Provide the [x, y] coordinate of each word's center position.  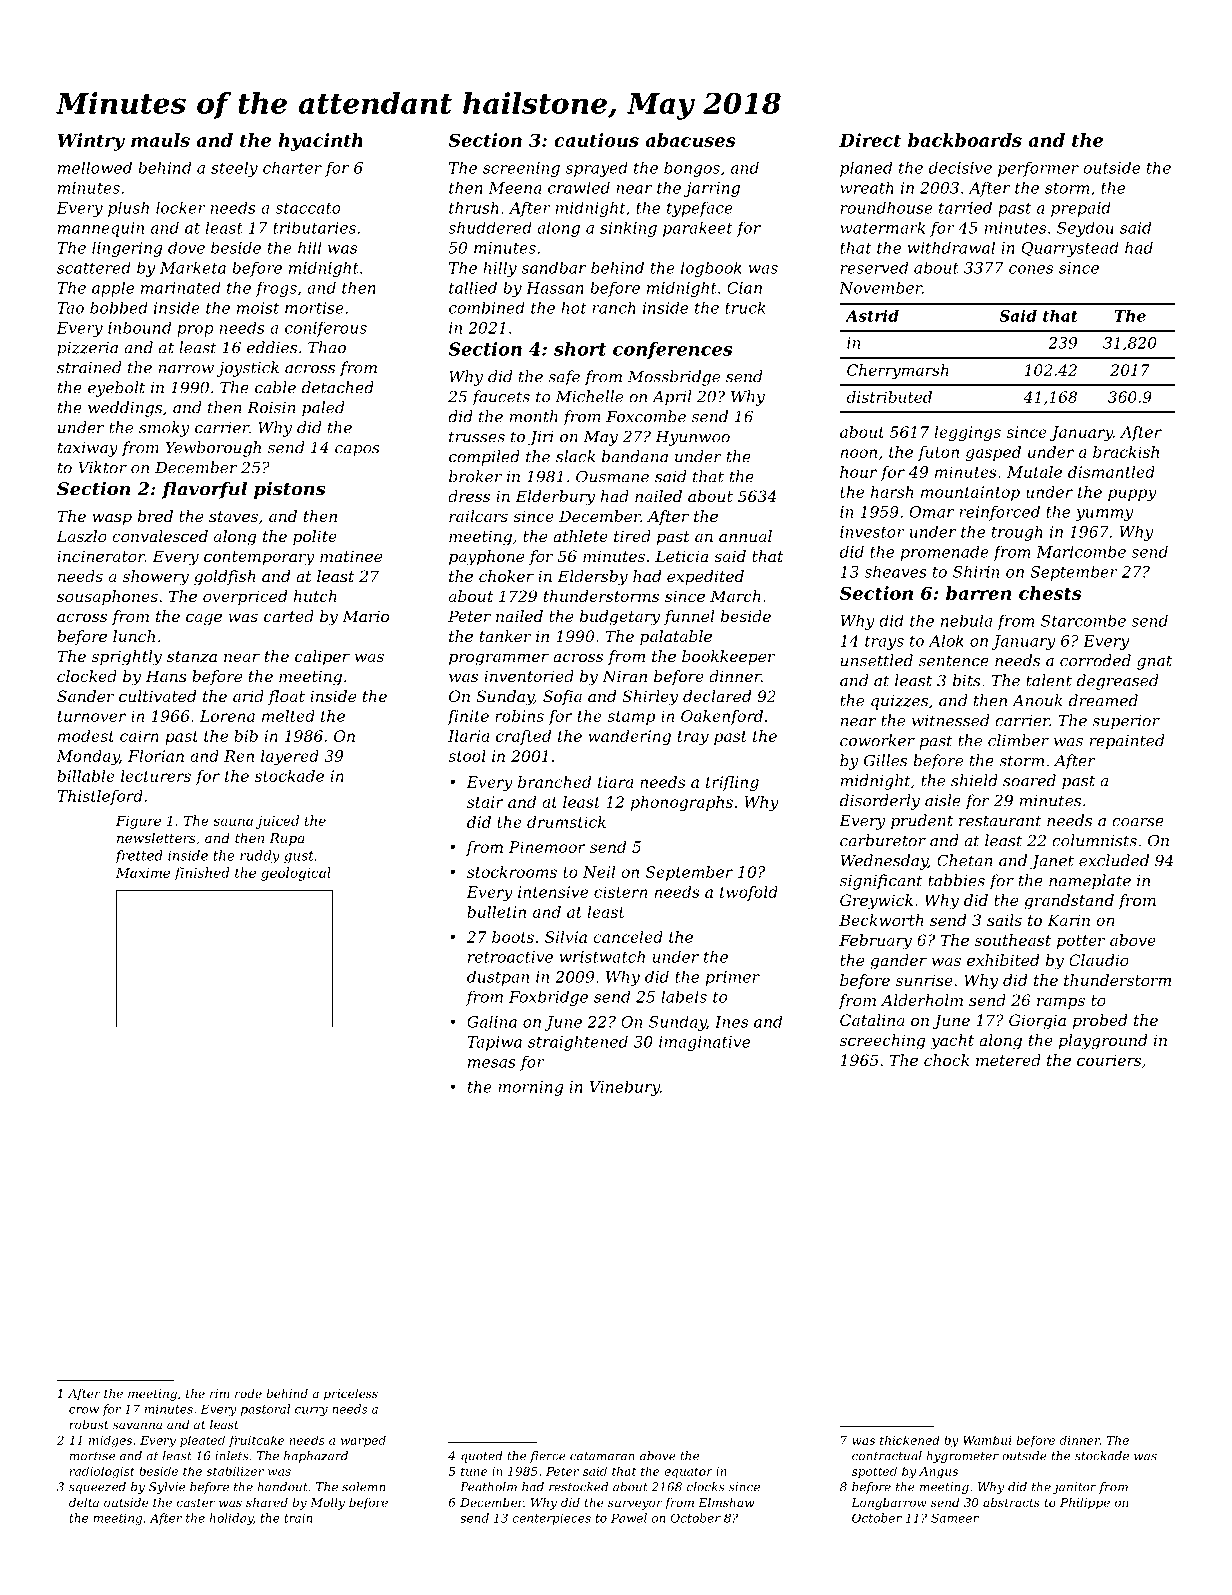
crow [84, 1410]
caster [196, 1503]
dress [469, 496]
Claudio [1099, 960]
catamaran [602, 1456]
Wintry [91, 142]
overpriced [245, 597]
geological [296, 874]
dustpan [498, 978]
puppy [1132, 495]
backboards [965, 140]
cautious [596, 140]
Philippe [1085, 1504]
